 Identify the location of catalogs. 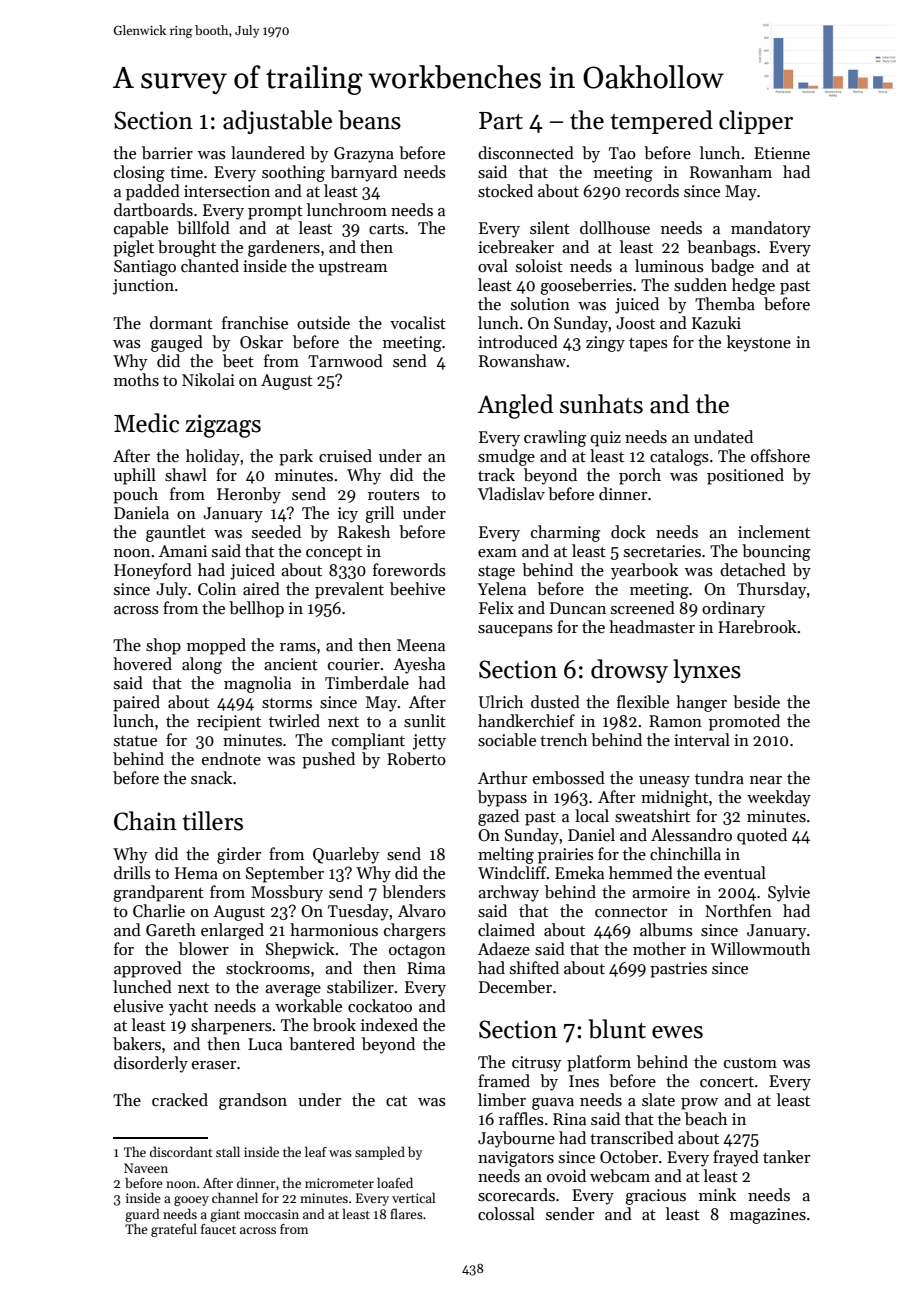
(679, 457).
